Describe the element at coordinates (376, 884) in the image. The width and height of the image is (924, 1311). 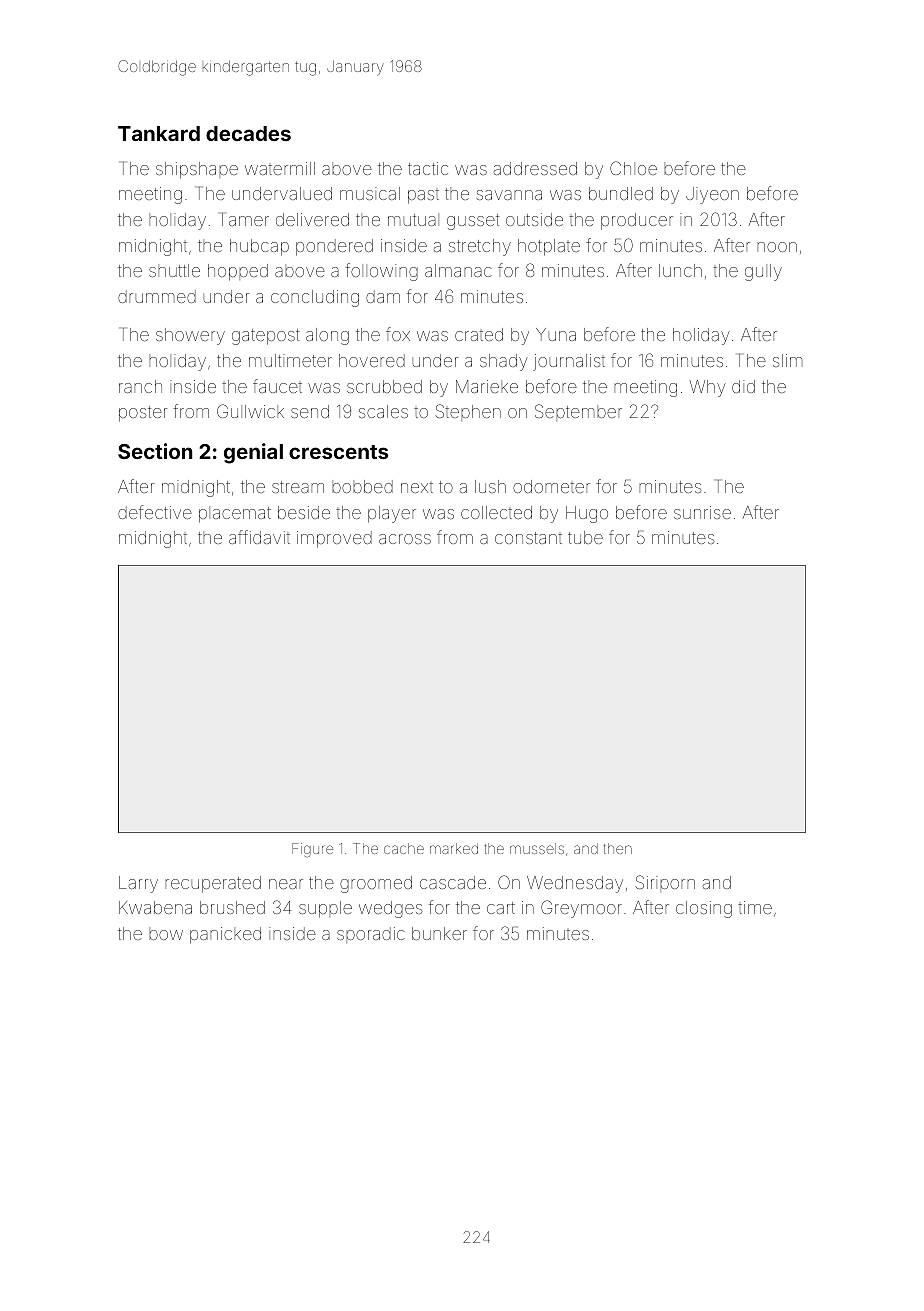
I see `groomed` at that location.
